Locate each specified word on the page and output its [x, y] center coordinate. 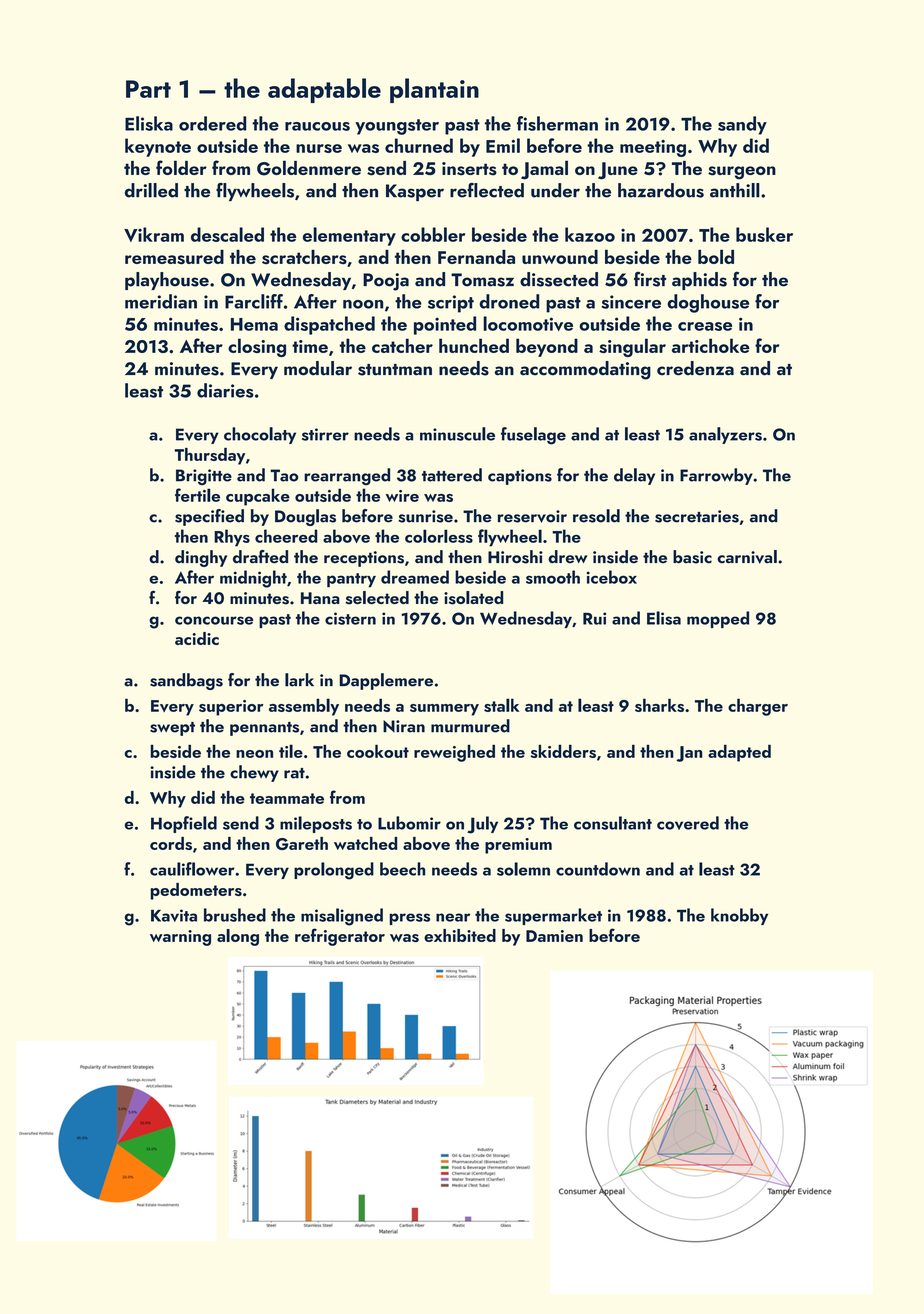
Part [148, 89]
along [238, 937]
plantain [434, 90]
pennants [264, 729]
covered [688, 823]
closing [257, 347]
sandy [742, 125]
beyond [547, 347]
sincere [631, 302]
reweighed [454, 753]
